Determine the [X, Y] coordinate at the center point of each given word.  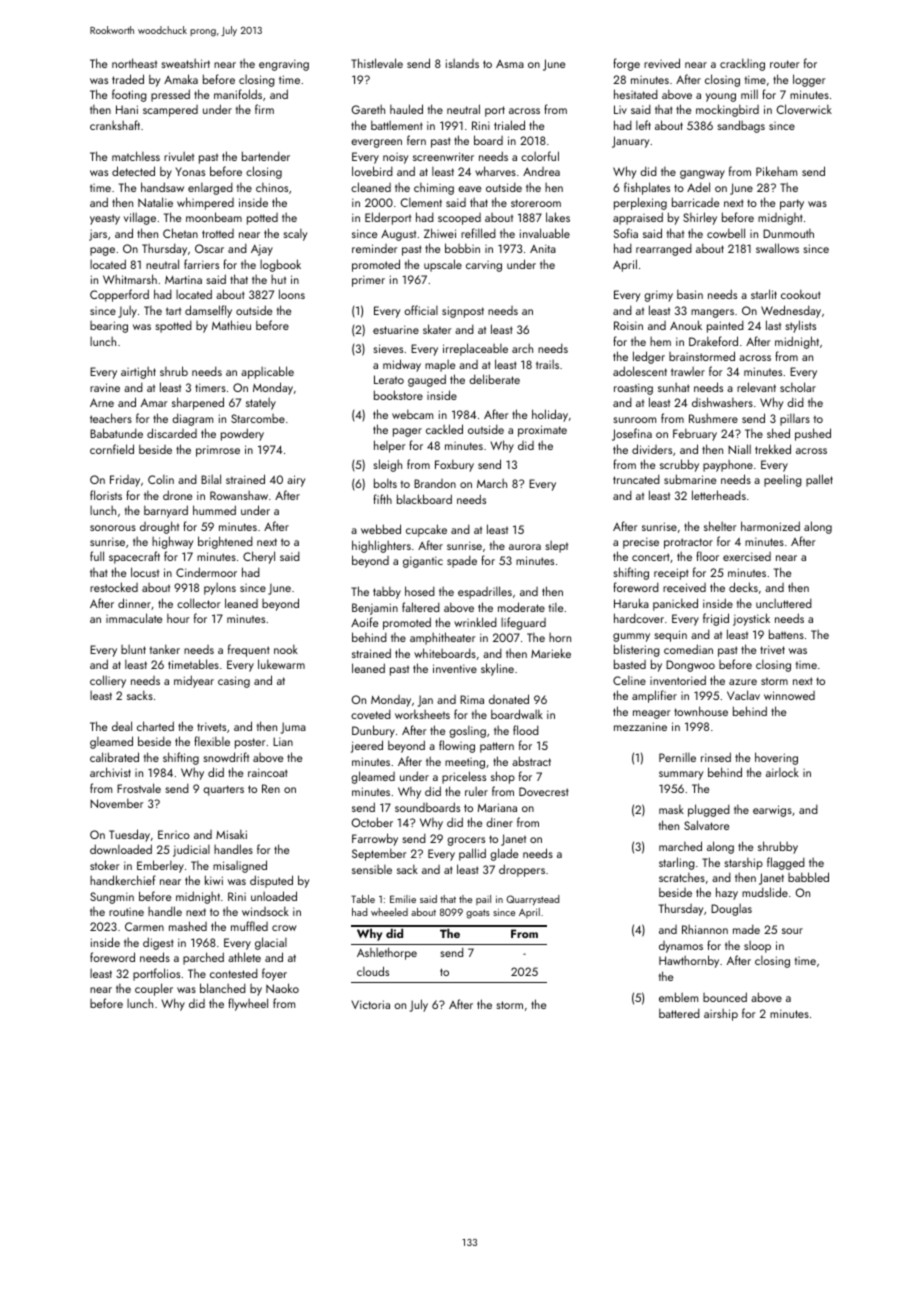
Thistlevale [377, 63]
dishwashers [722, 402]
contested [234, 973]
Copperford [119, 295]
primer [368, 281]
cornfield [112, 449]
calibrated [114, 757]
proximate [542, 431]
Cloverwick [804, 109]
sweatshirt [185, 63]
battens [786, 634]
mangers [712, 313]
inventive [455, 668]
